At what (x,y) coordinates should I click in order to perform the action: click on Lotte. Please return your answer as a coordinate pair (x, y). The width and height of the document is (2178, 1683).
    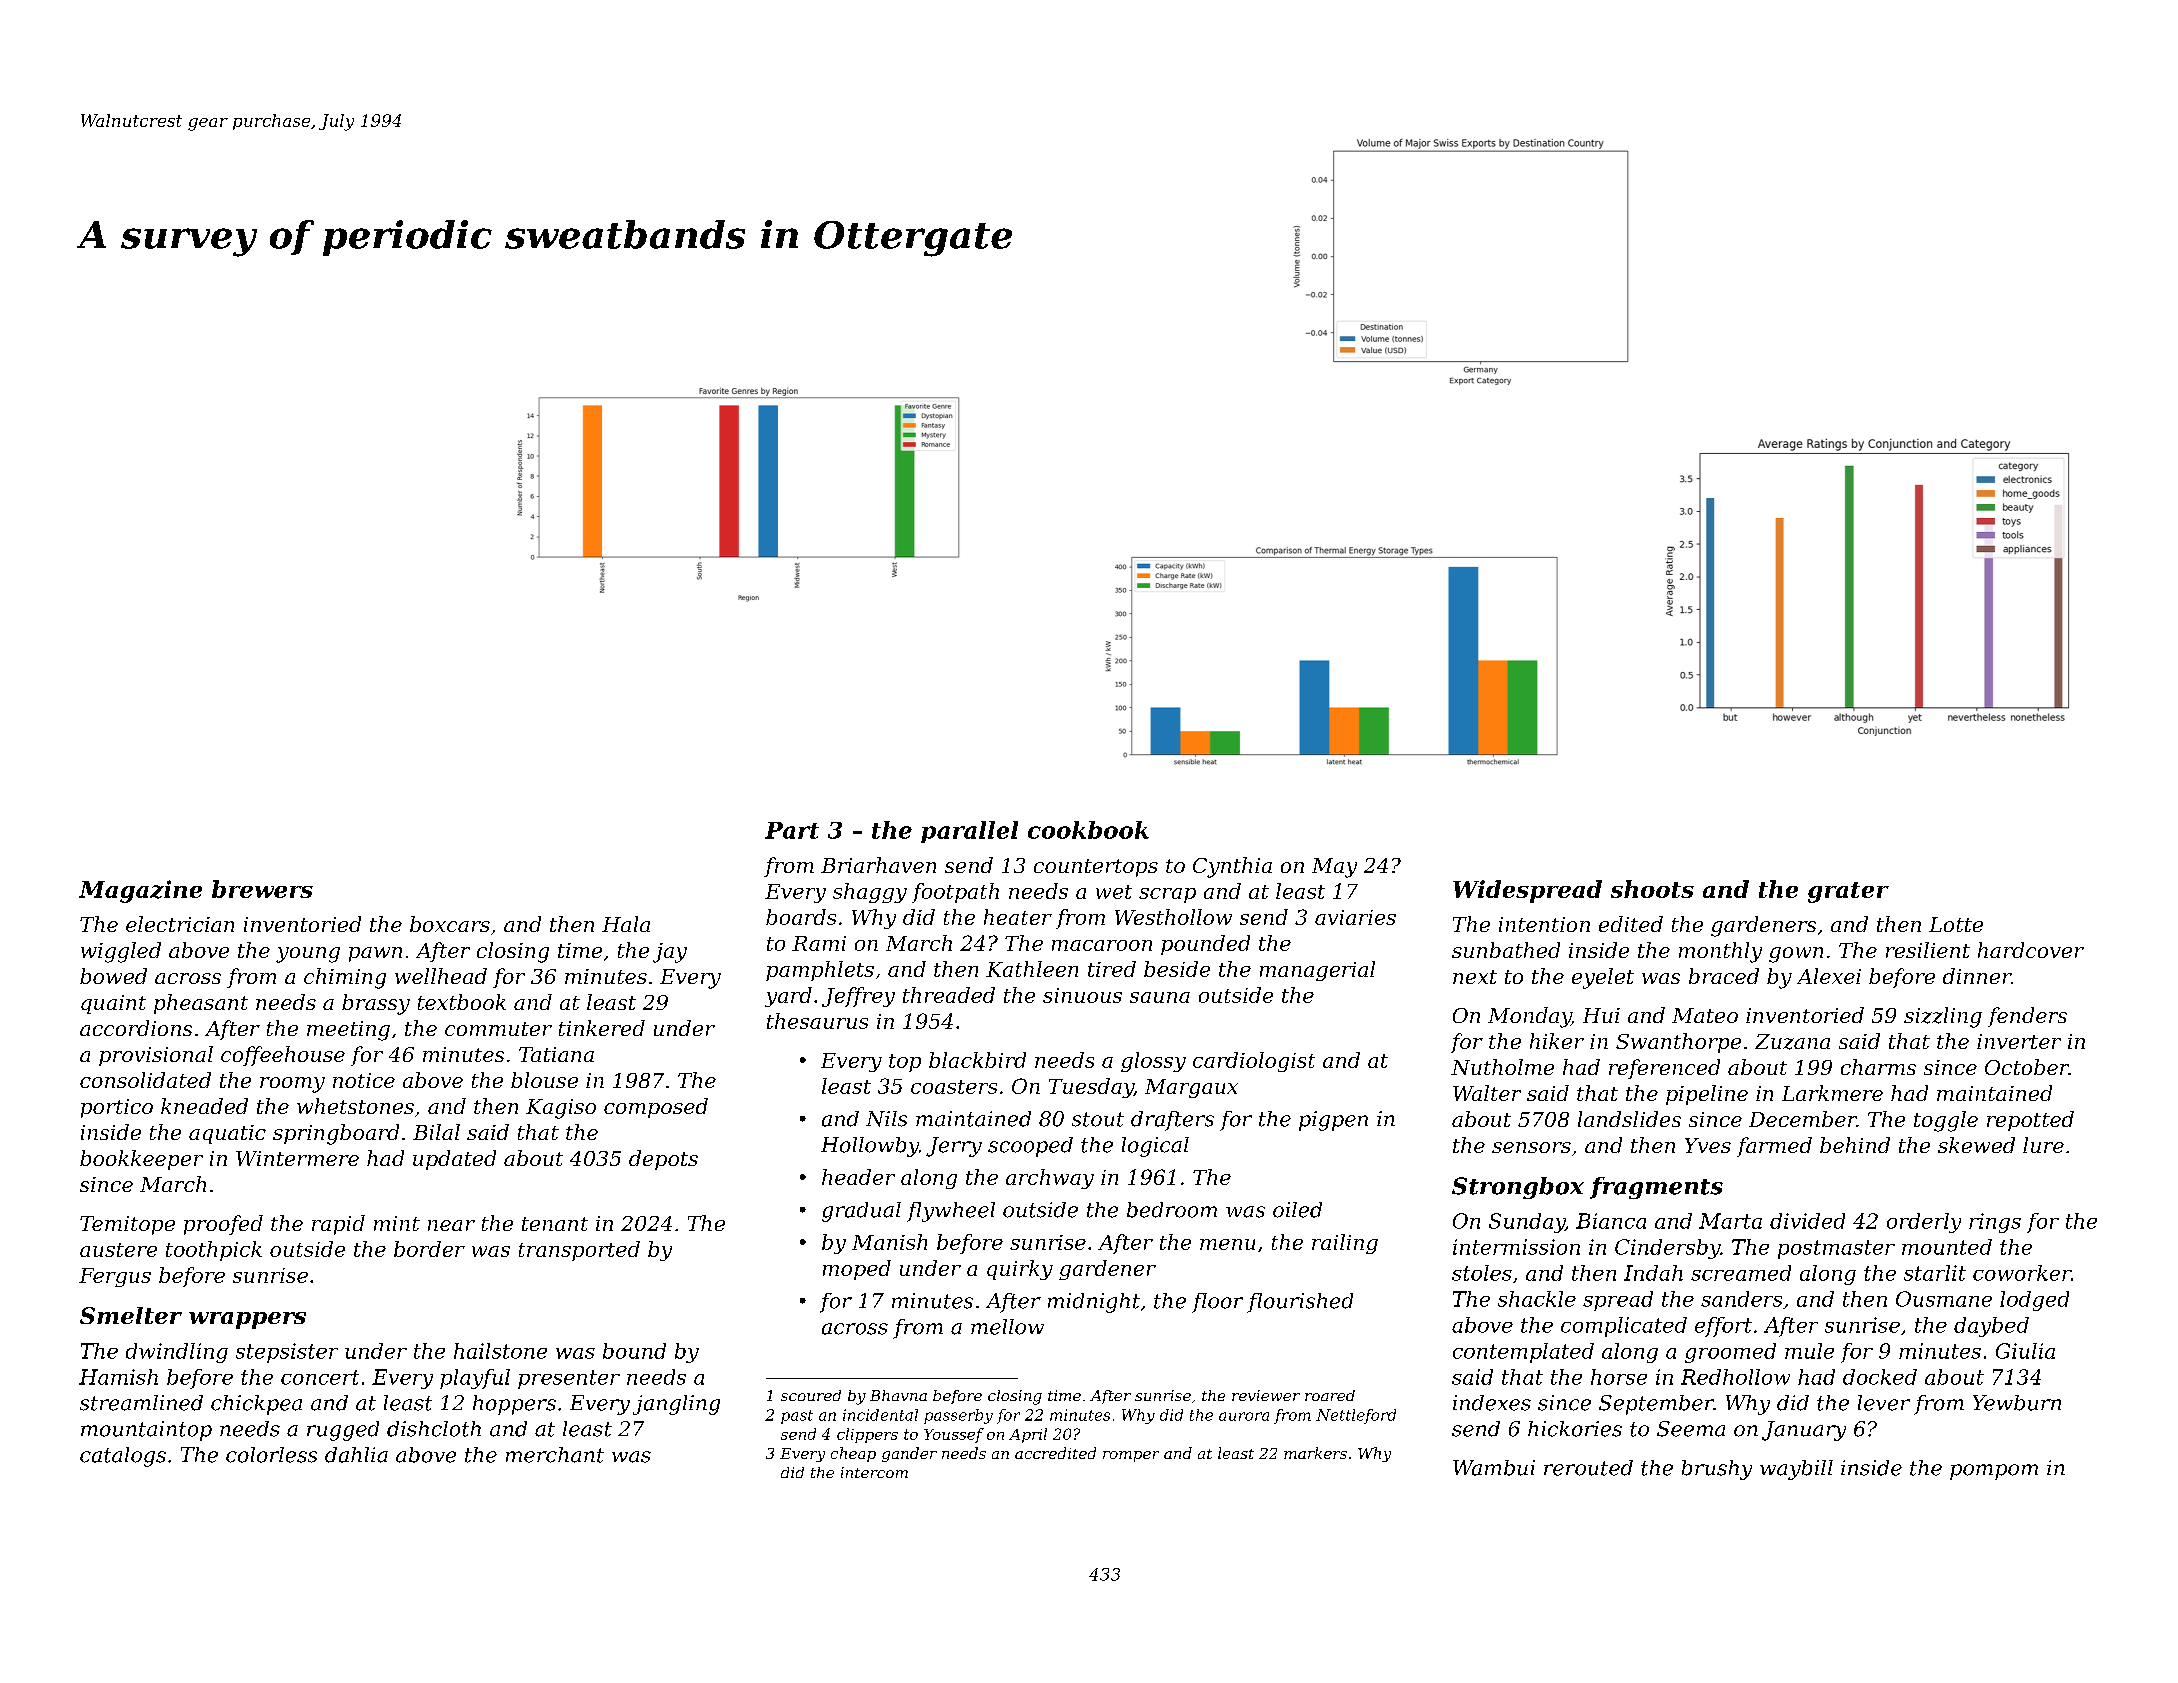
    Looking at the image, I should click on (1956, 924).
